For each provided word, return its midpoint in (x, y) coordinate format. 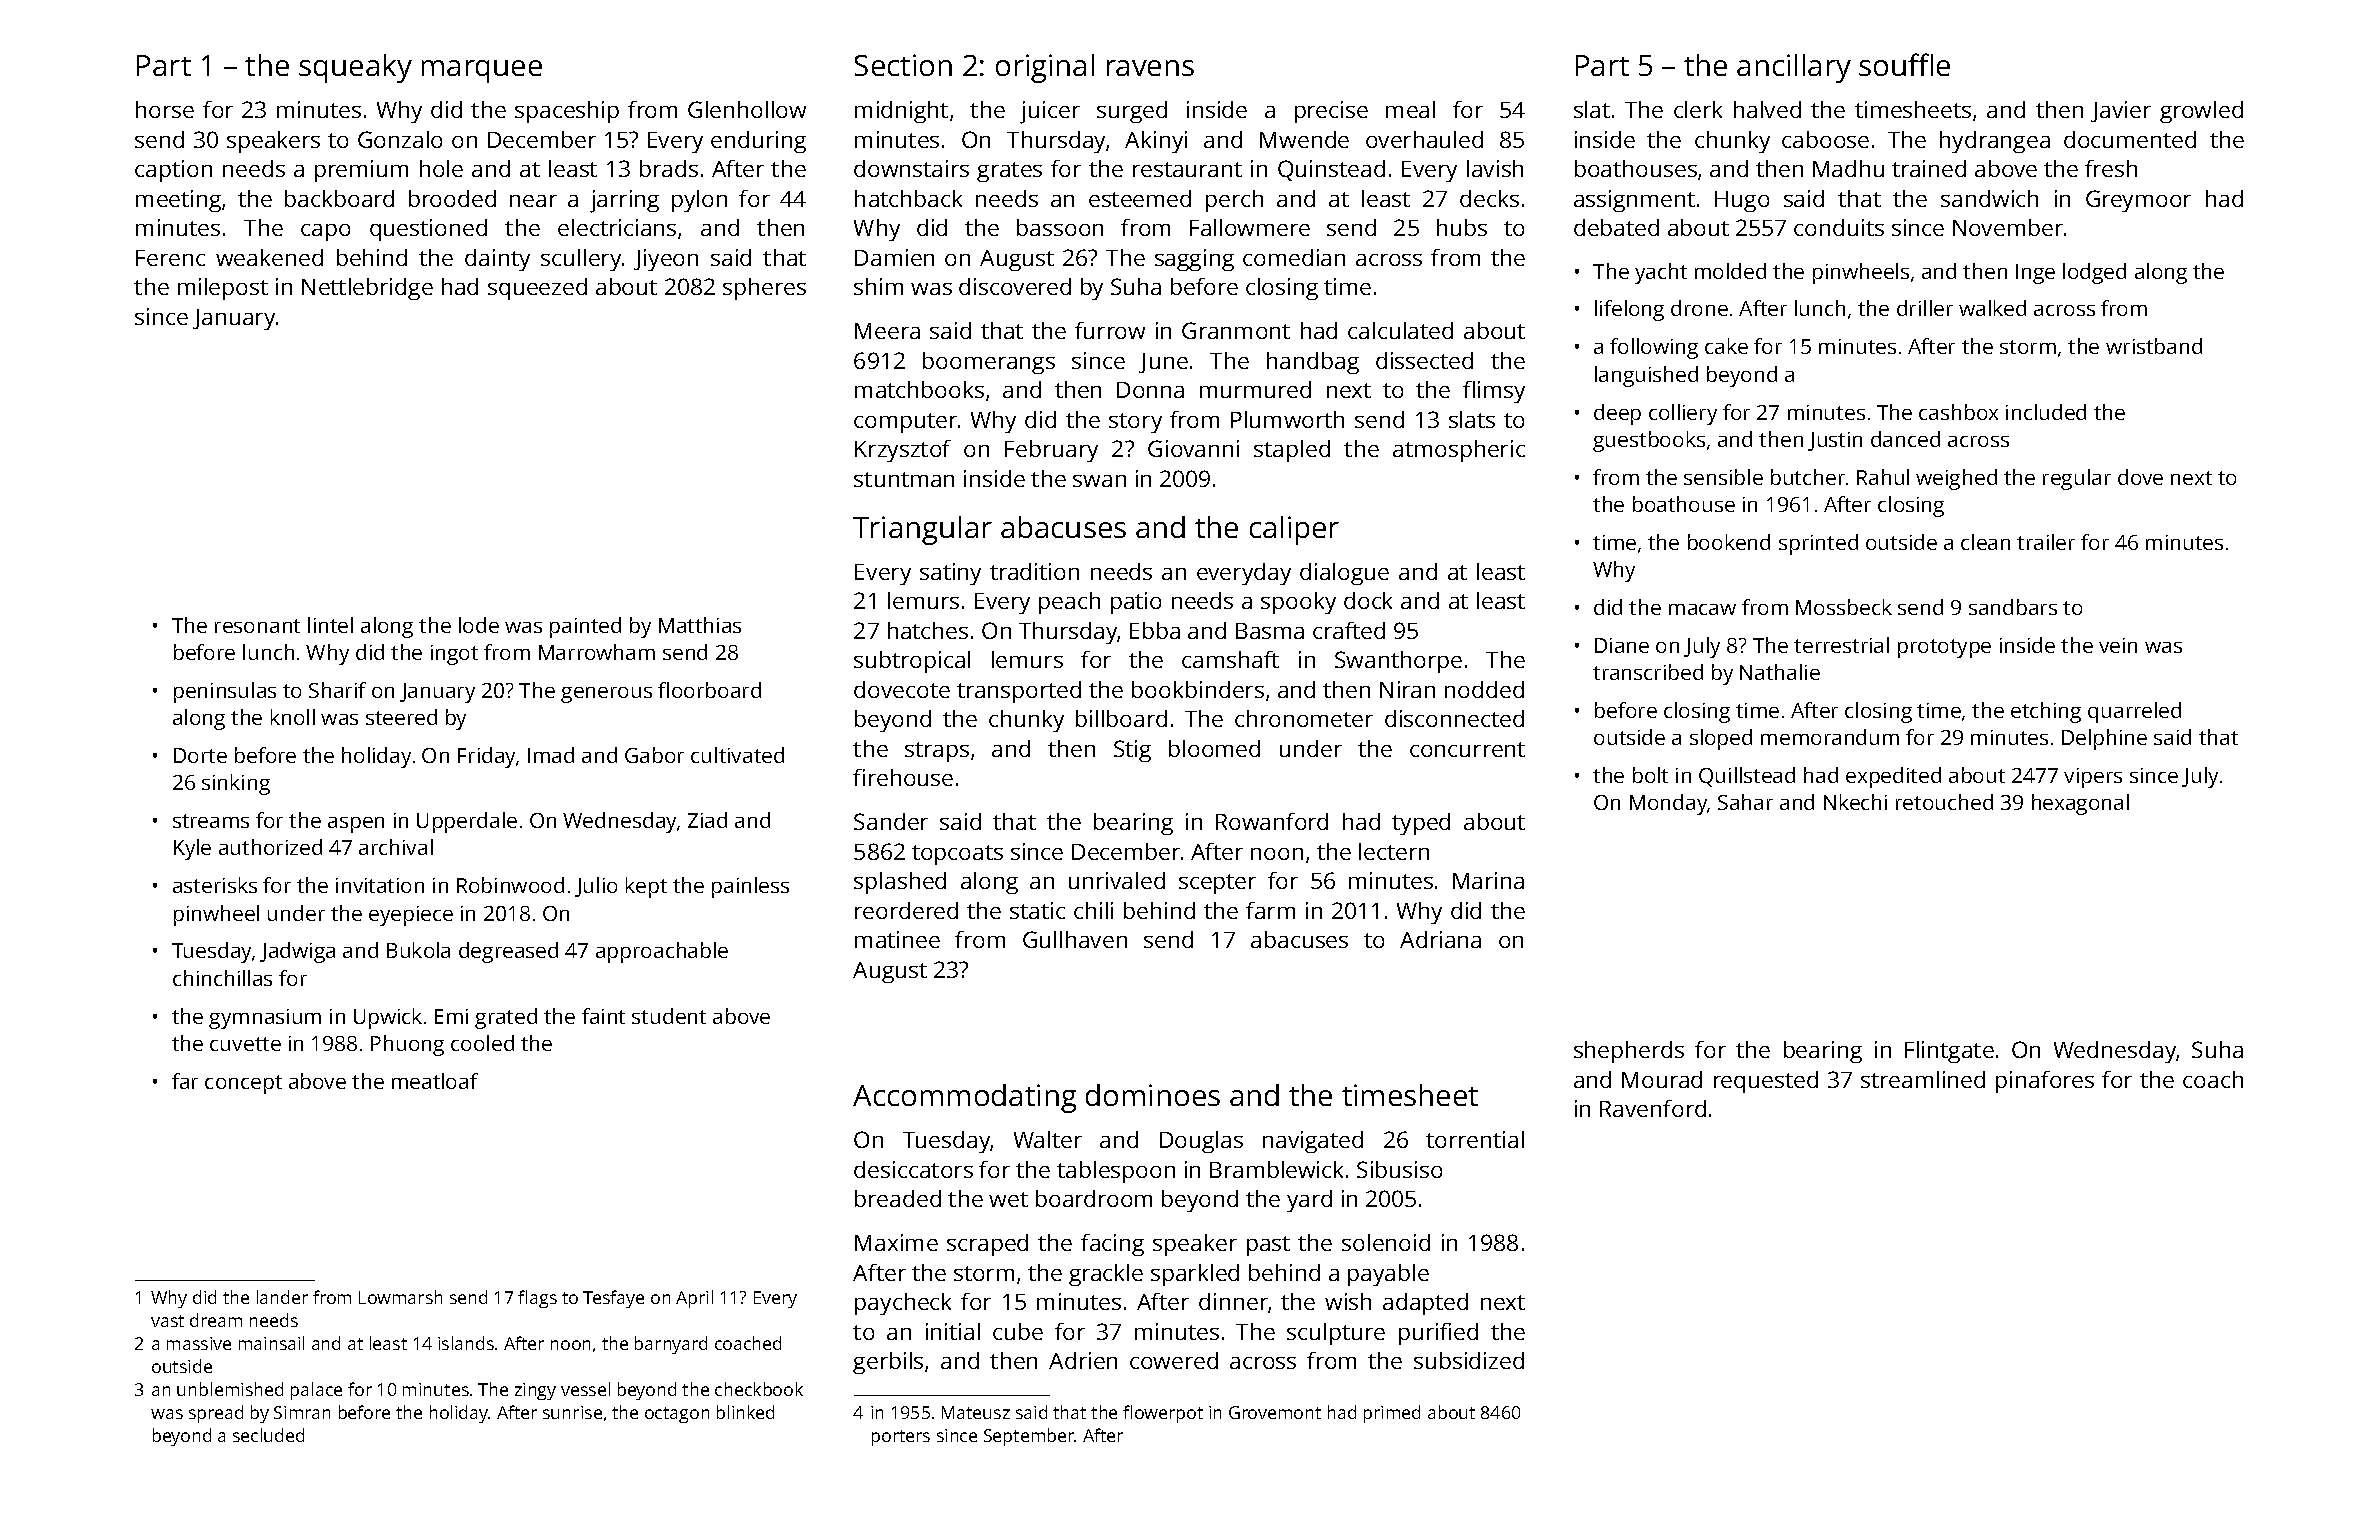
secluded (268, 1435)
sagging (1194, 260)
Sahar (1745, 802)
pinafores (2045, 1082)
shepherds (1629, 1052)
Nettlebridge (367, 289)
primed (1392, 1414)
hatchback (908, 198)
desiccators (913, 1169)
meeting (178, 201)
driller (1925, 308)
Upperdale (467, 822)
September (1029, 1437)
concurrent (1467, 749)
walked (1992, 308)
